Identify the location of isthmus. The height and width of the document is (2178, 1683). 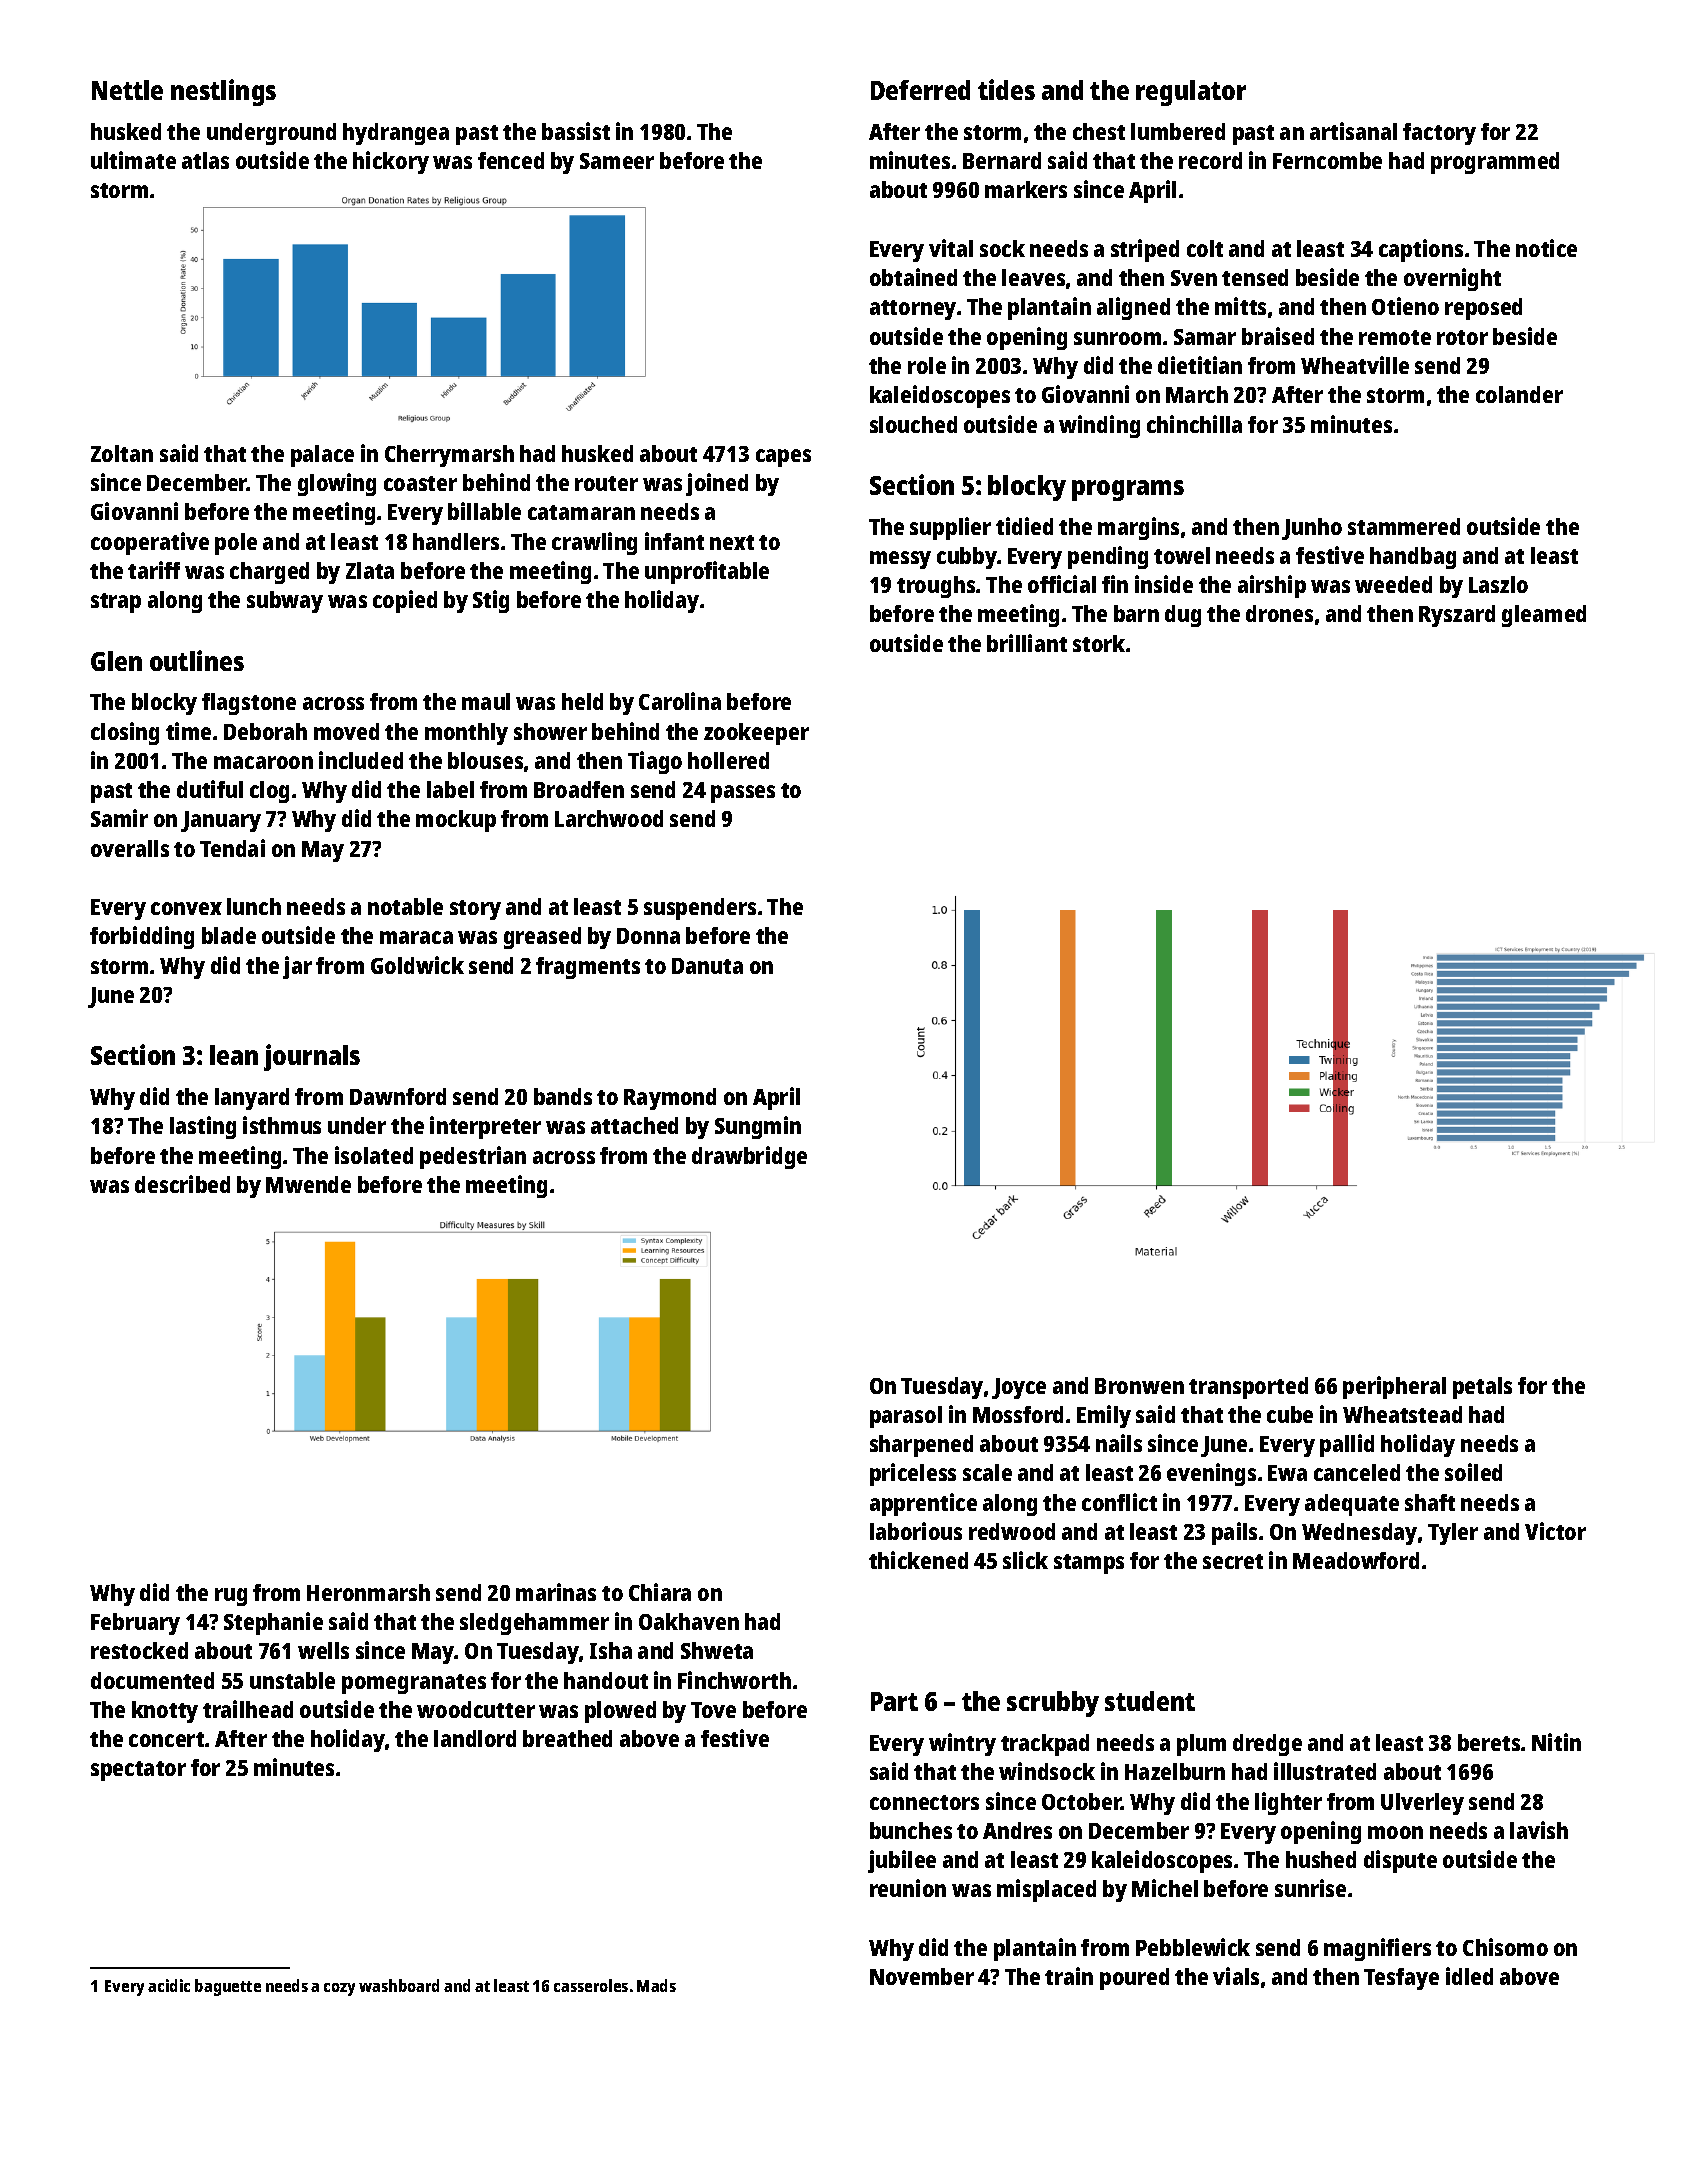
(282, 1125).
